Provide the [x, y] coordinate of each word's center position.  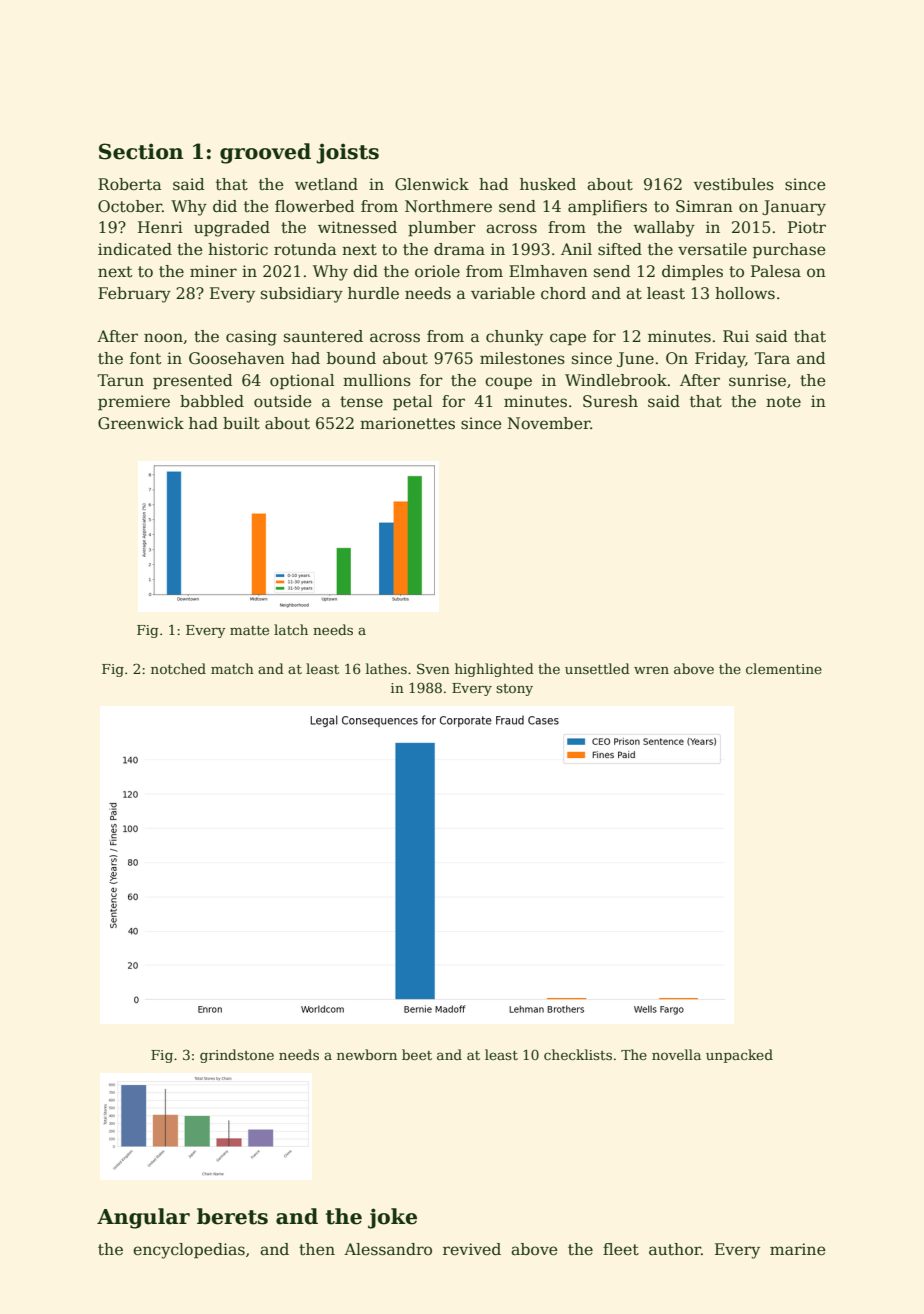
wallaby [664, 229]
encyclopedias [189, 1251]
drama [459, 249]
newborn [367, 1054]
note [783, 402]
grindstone [237, 1056]
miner [213, 271]
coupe [508, 383]
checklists [578, 1054]
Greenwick [141, 423]
